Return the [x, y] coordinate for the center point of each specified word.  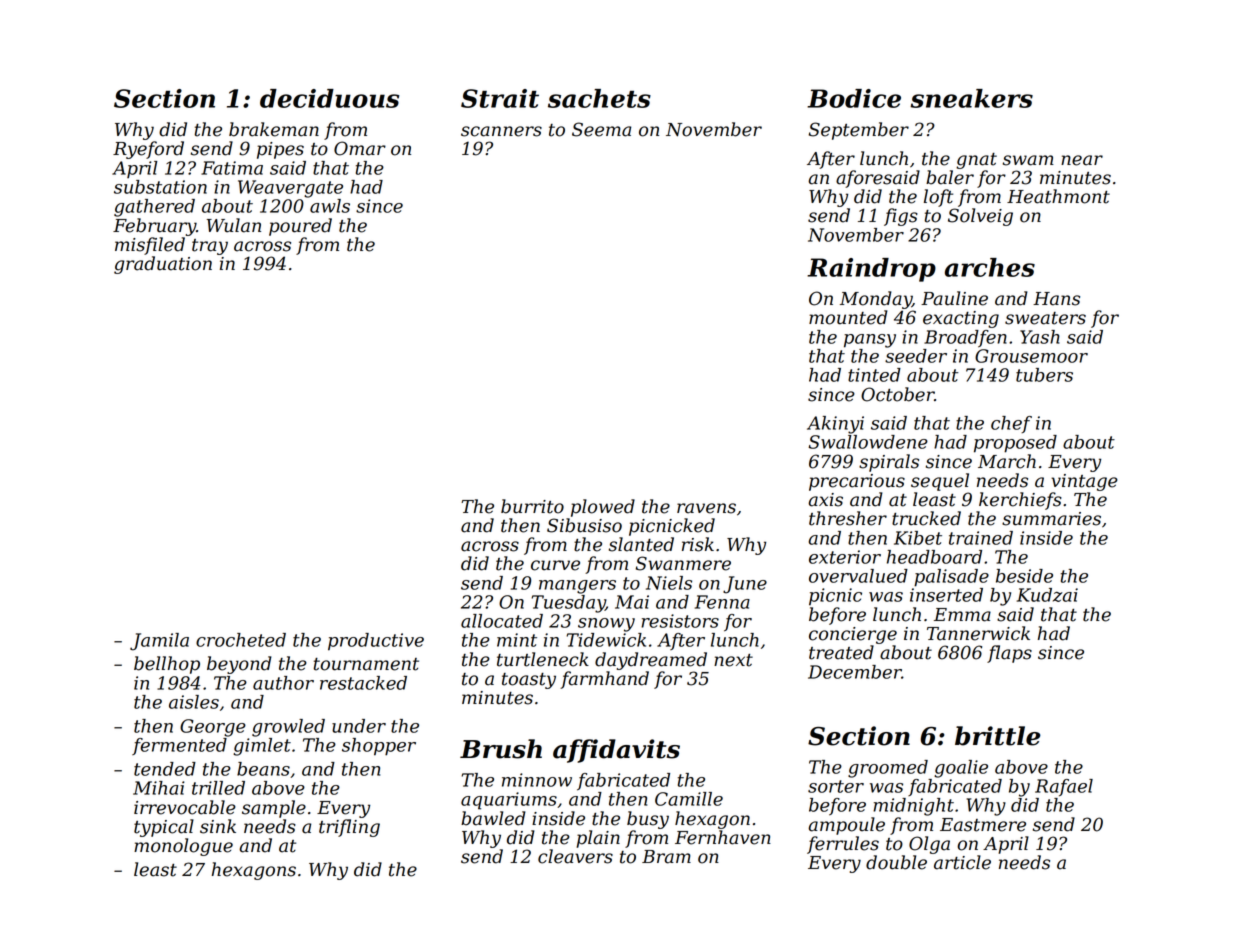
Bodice [854, 98]
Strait [500, 98]
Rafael [1064, 787]
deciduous [329, 98]
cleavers [575, 856]
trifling [349, 828]
